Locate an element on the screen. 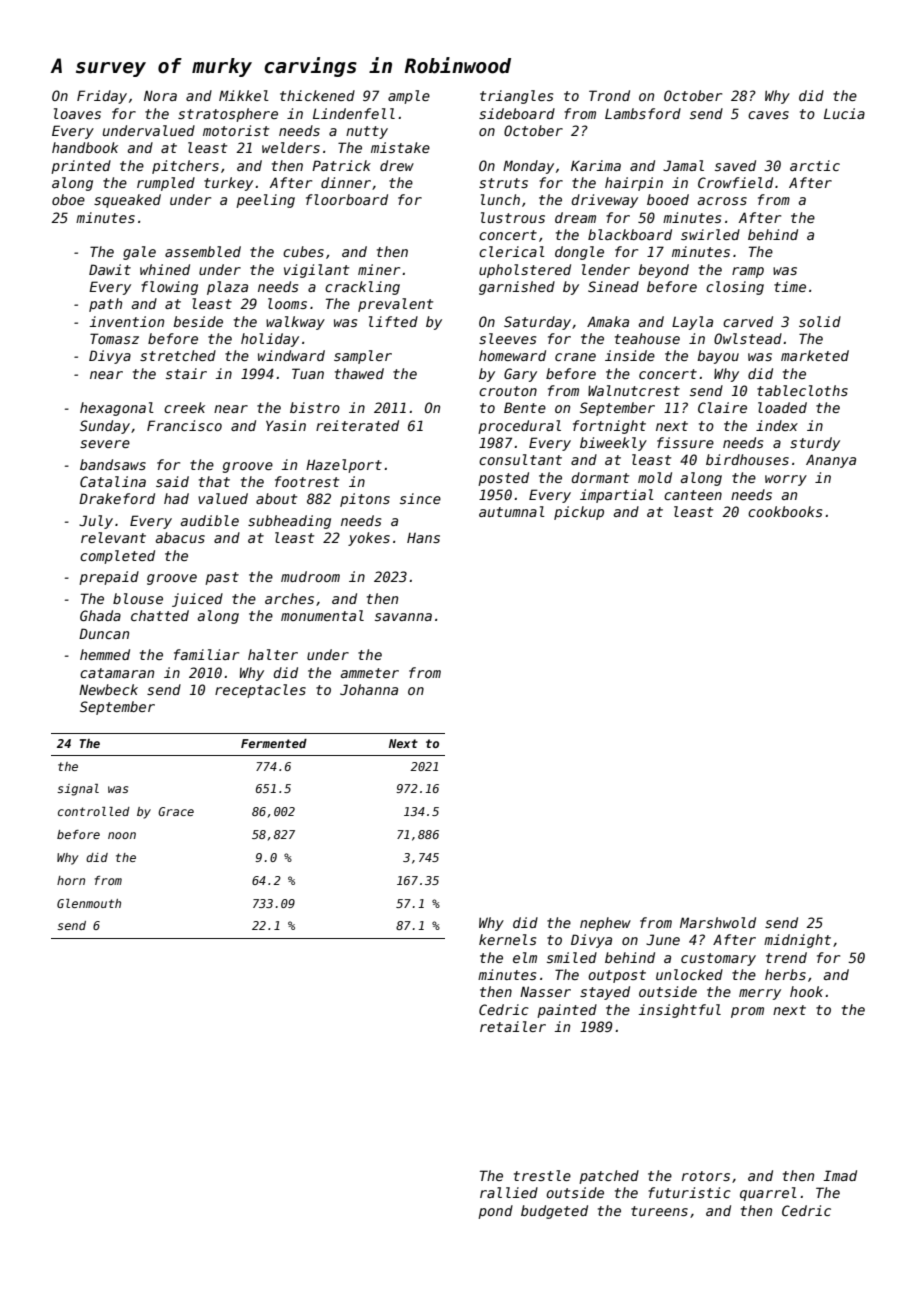 The height and width of the screenshot is (1308, 924). canteen is located at coordinates (693, 495).
